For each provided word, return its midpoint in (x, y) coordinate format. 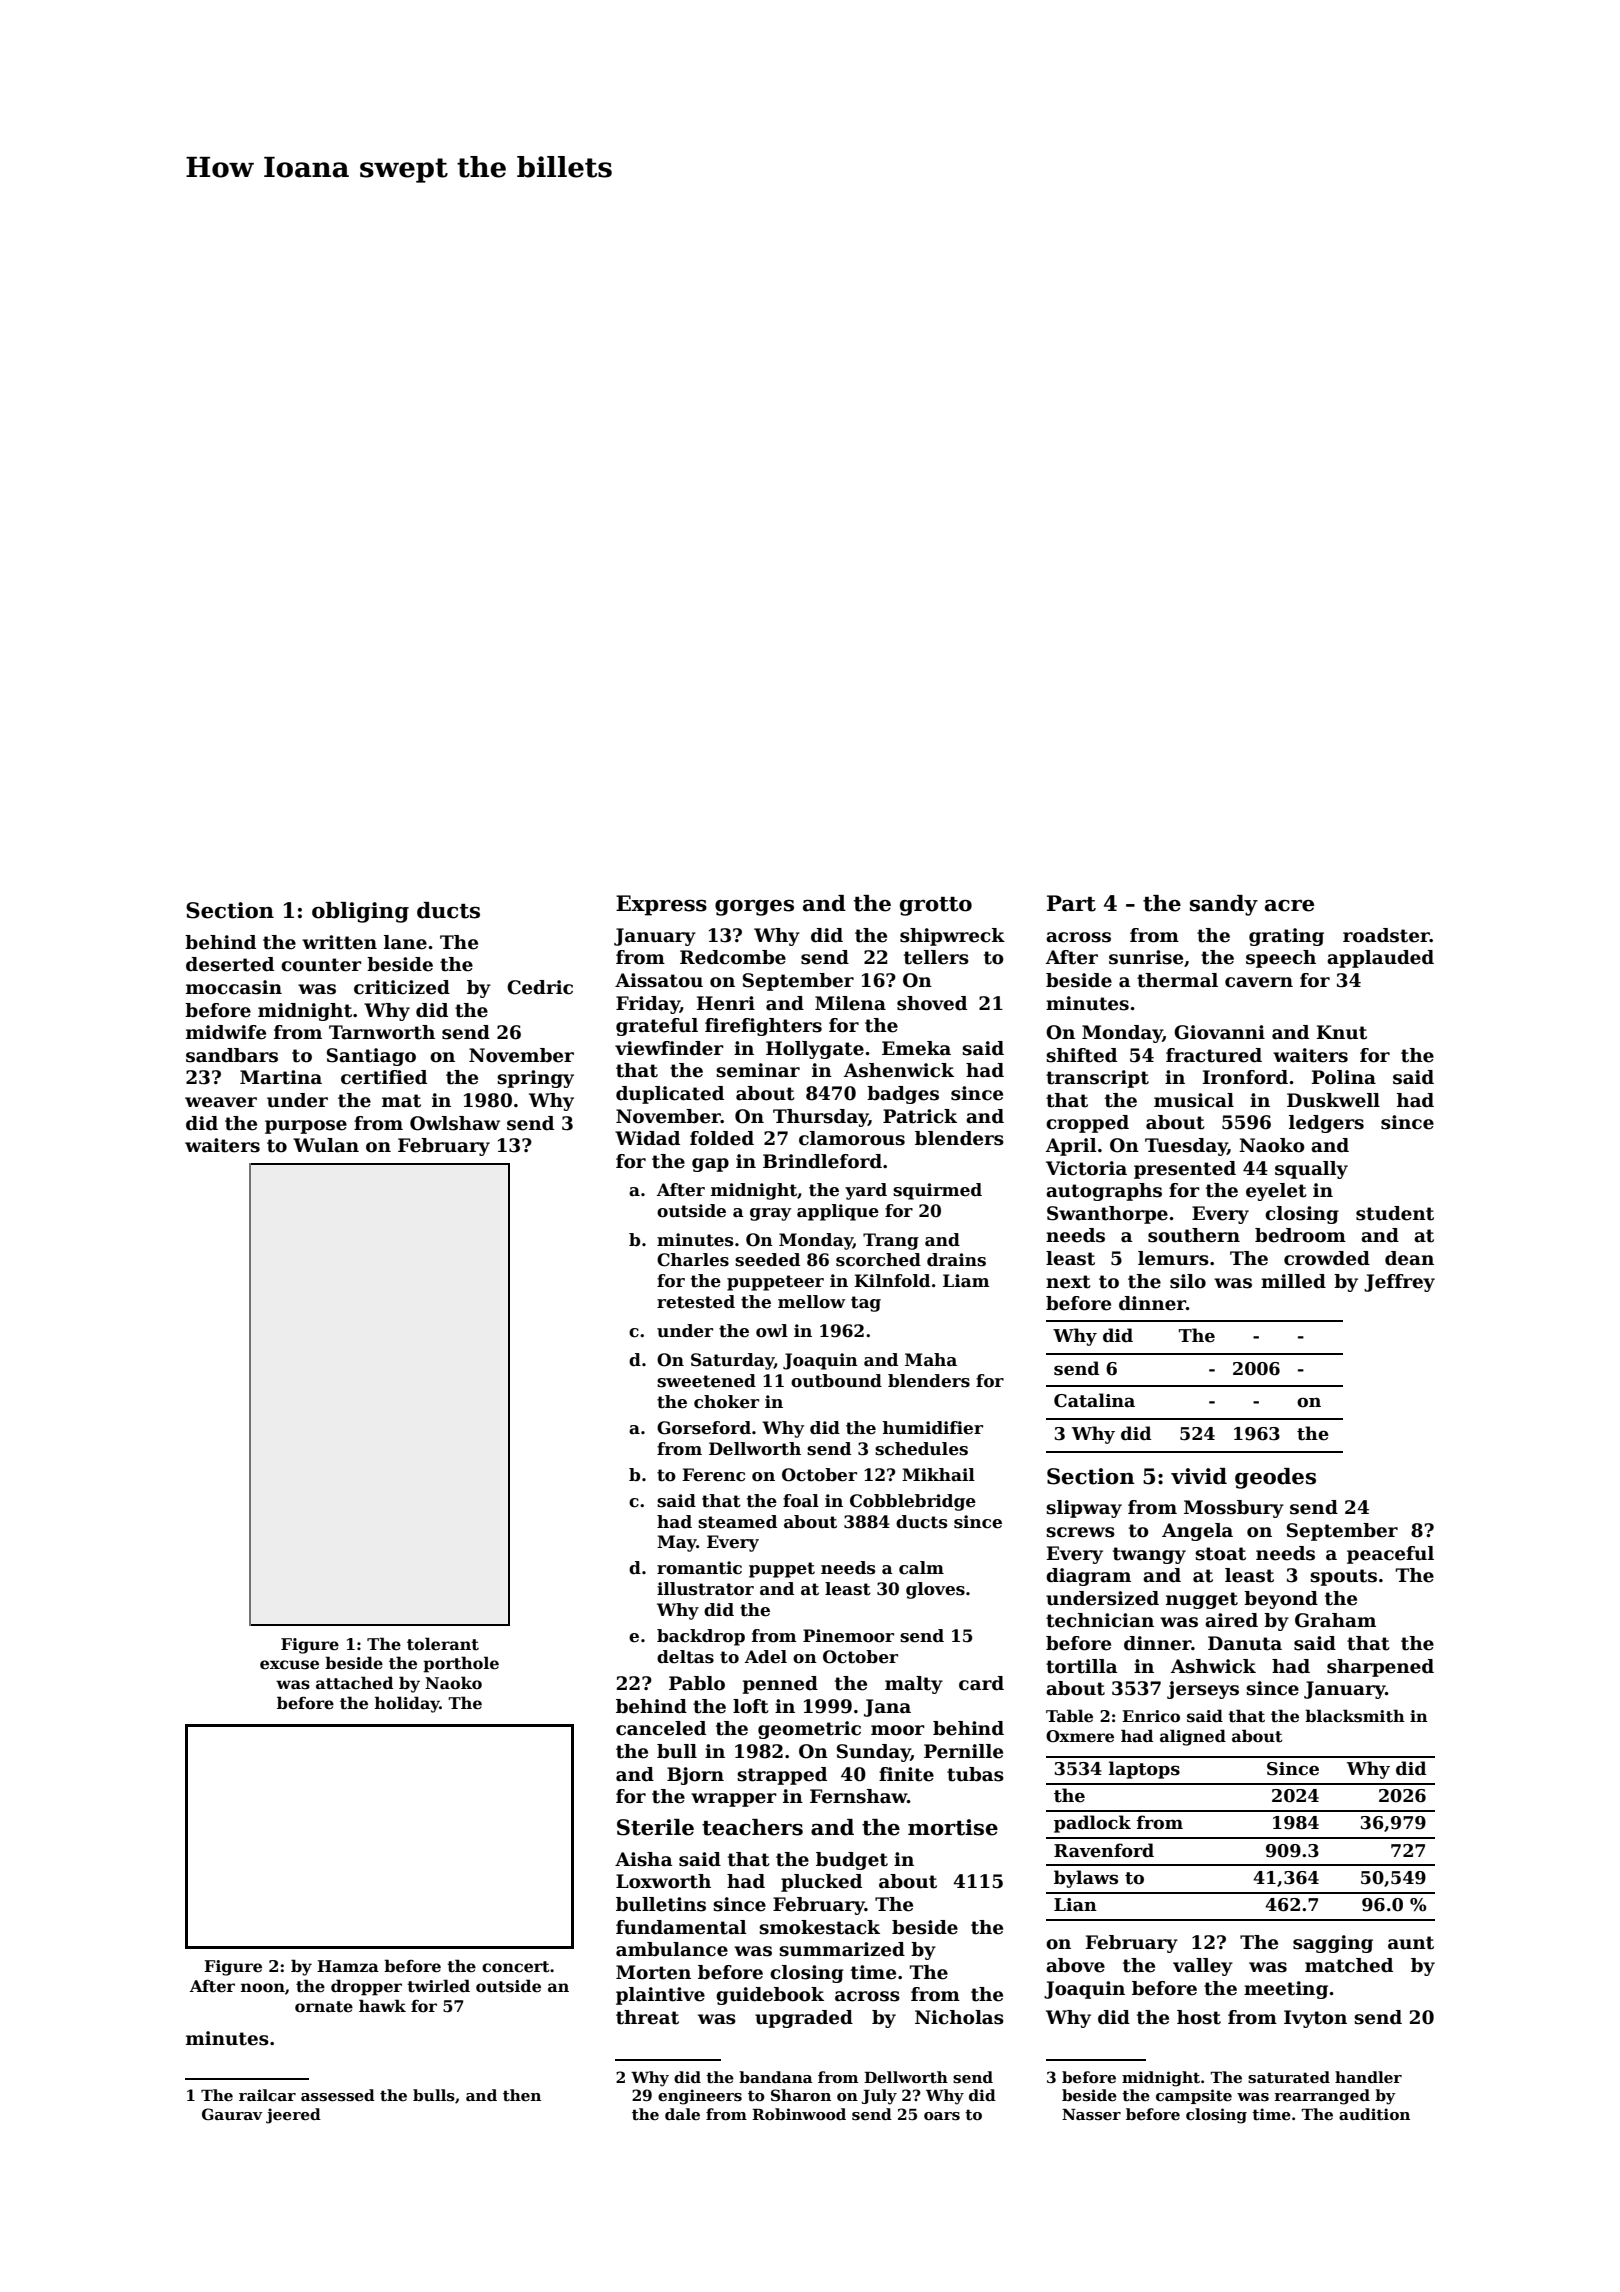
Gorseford (704, 1428)
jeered (293, 2116)
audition (1374, 2114)
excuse (289, 1665)
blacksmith (1355, 1716)
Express (661, 905)
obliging (360, 912)
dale (682, 2114)
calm (921, 1568)
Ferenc (713, 1475)
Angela (1197, 1532)
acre (1289, 906)
